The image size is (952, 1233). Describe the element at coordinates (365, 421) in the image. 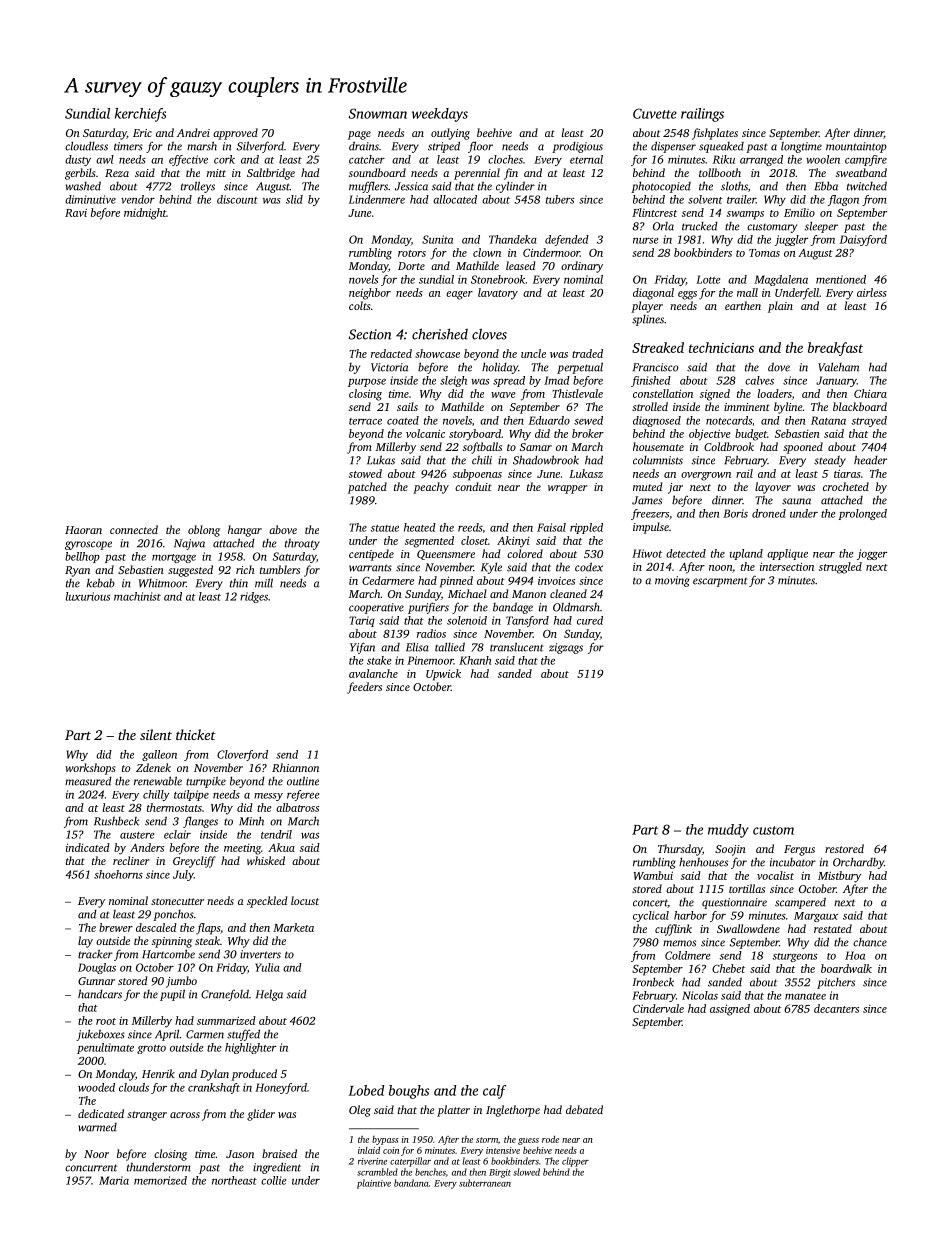

I see `terrace` at that location.
